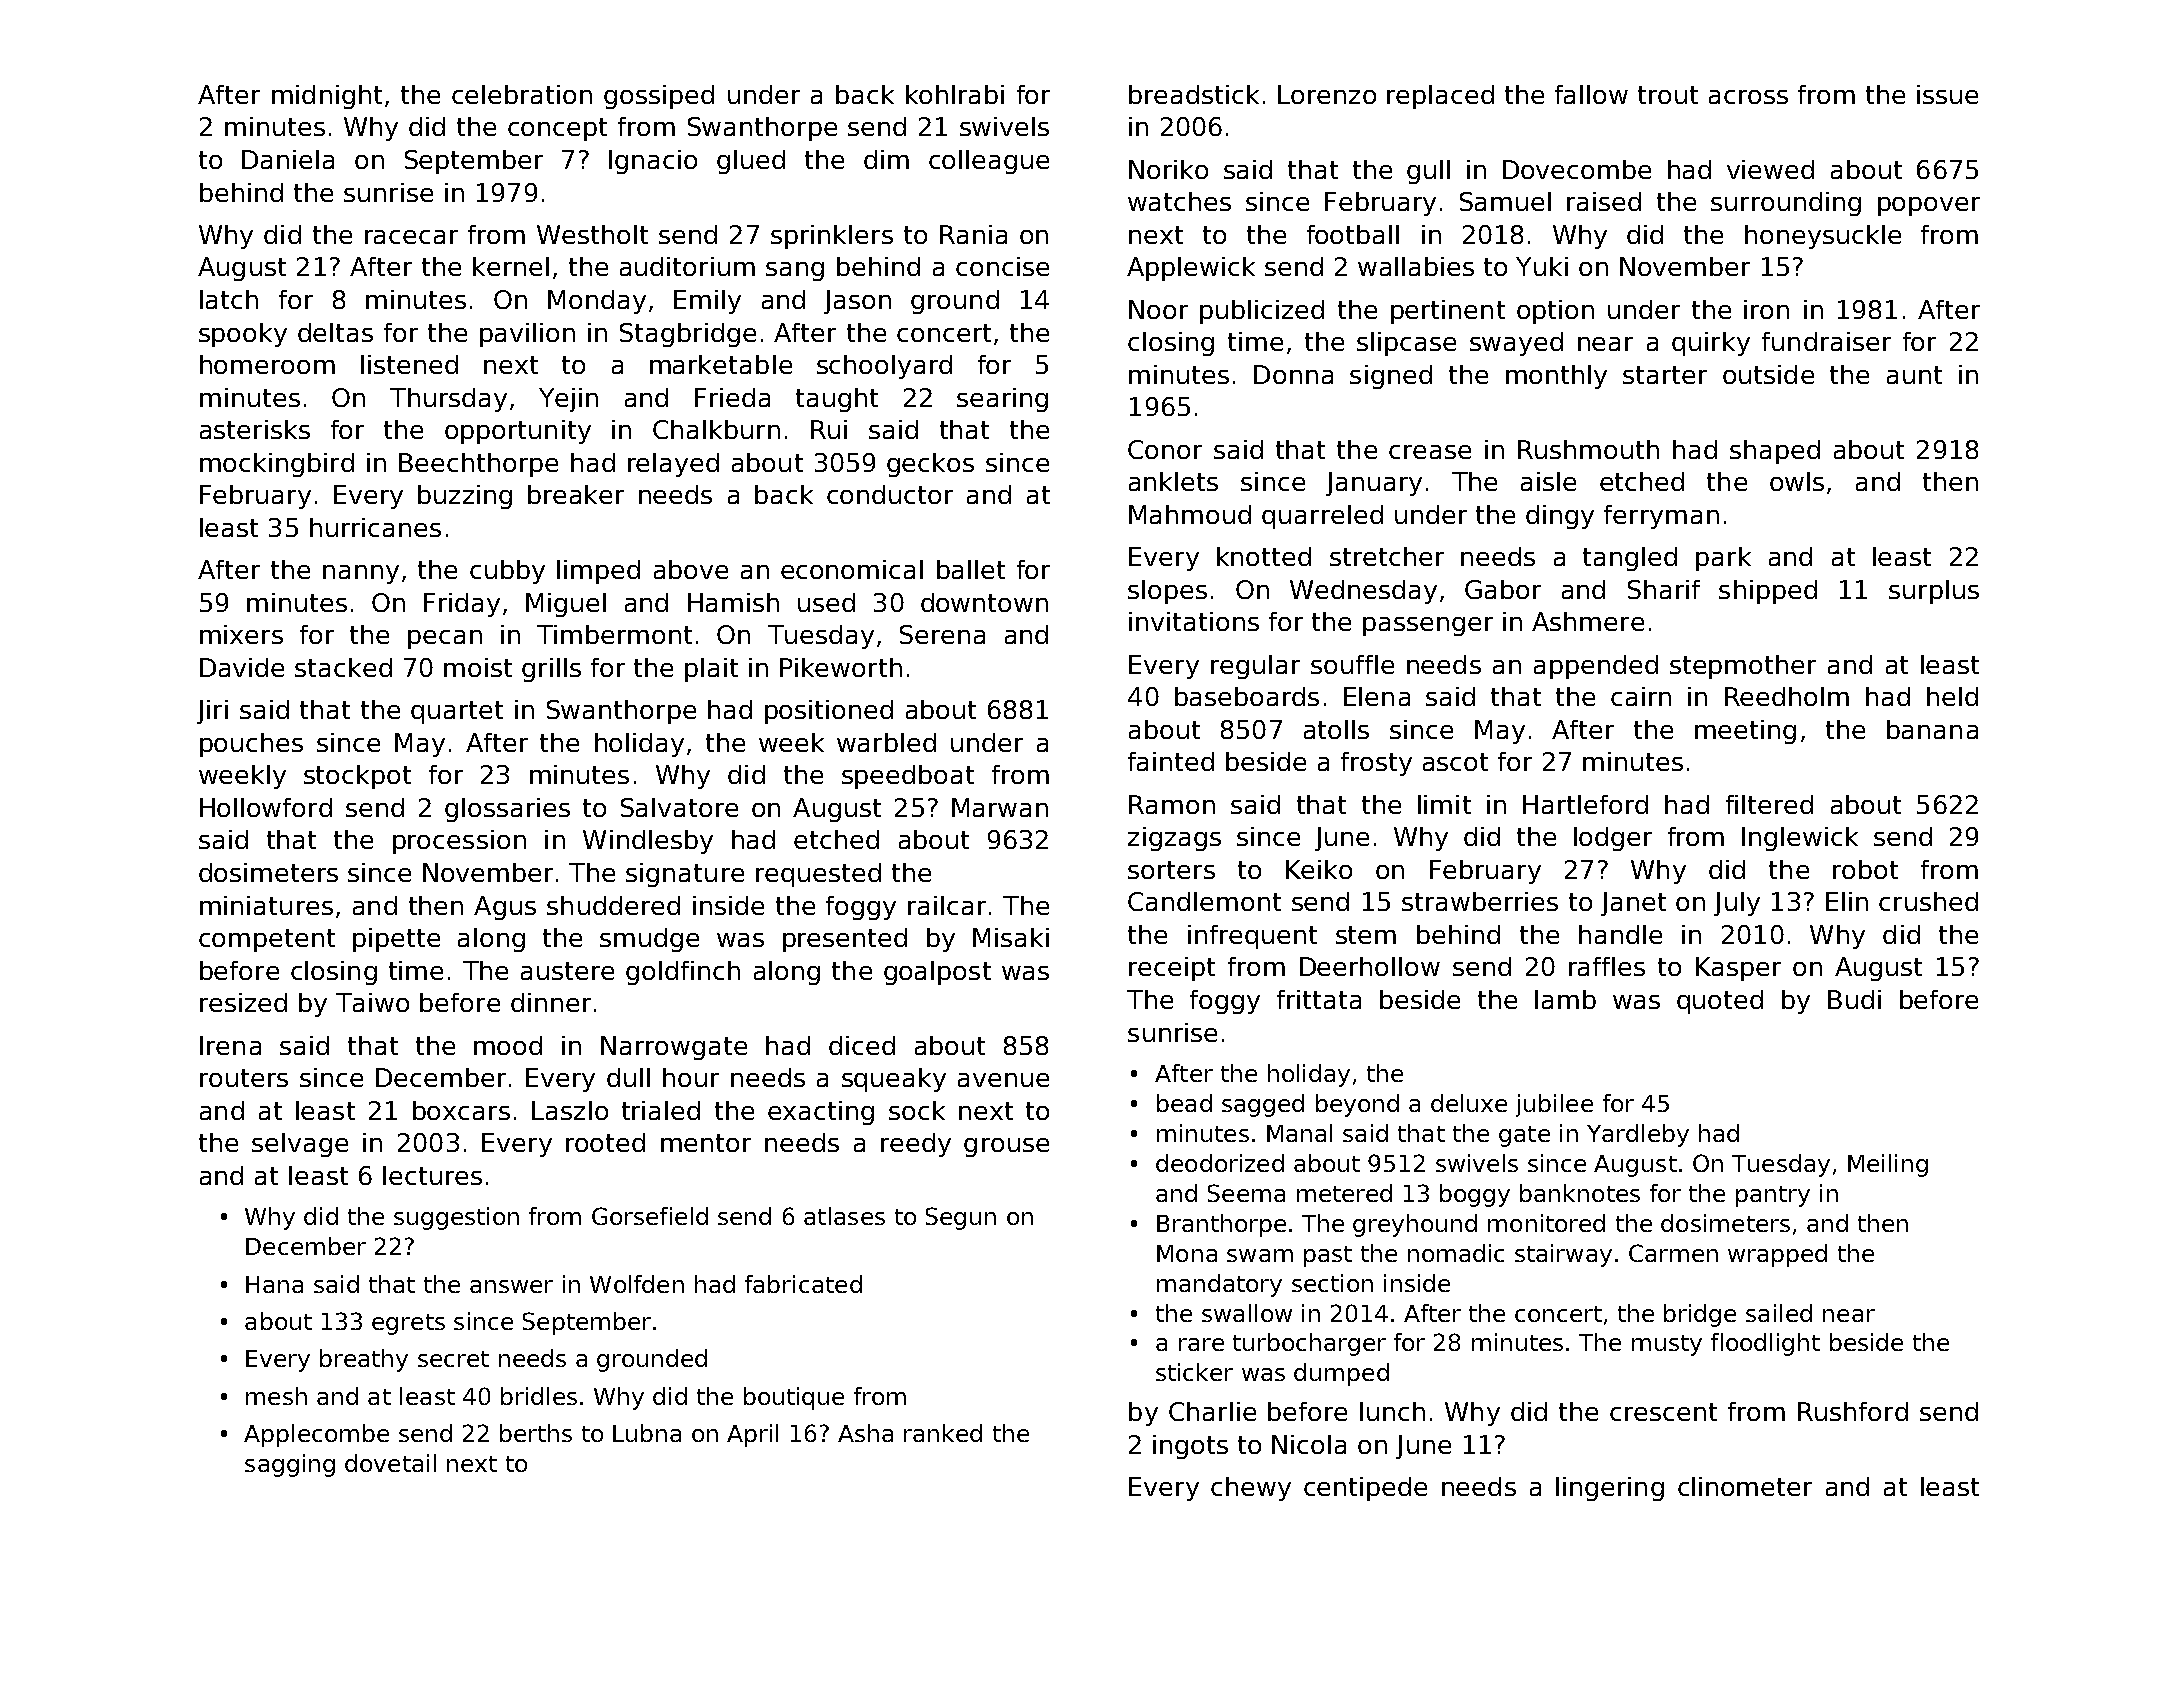  I want to click on jubilee, so click(1554, 1105).
